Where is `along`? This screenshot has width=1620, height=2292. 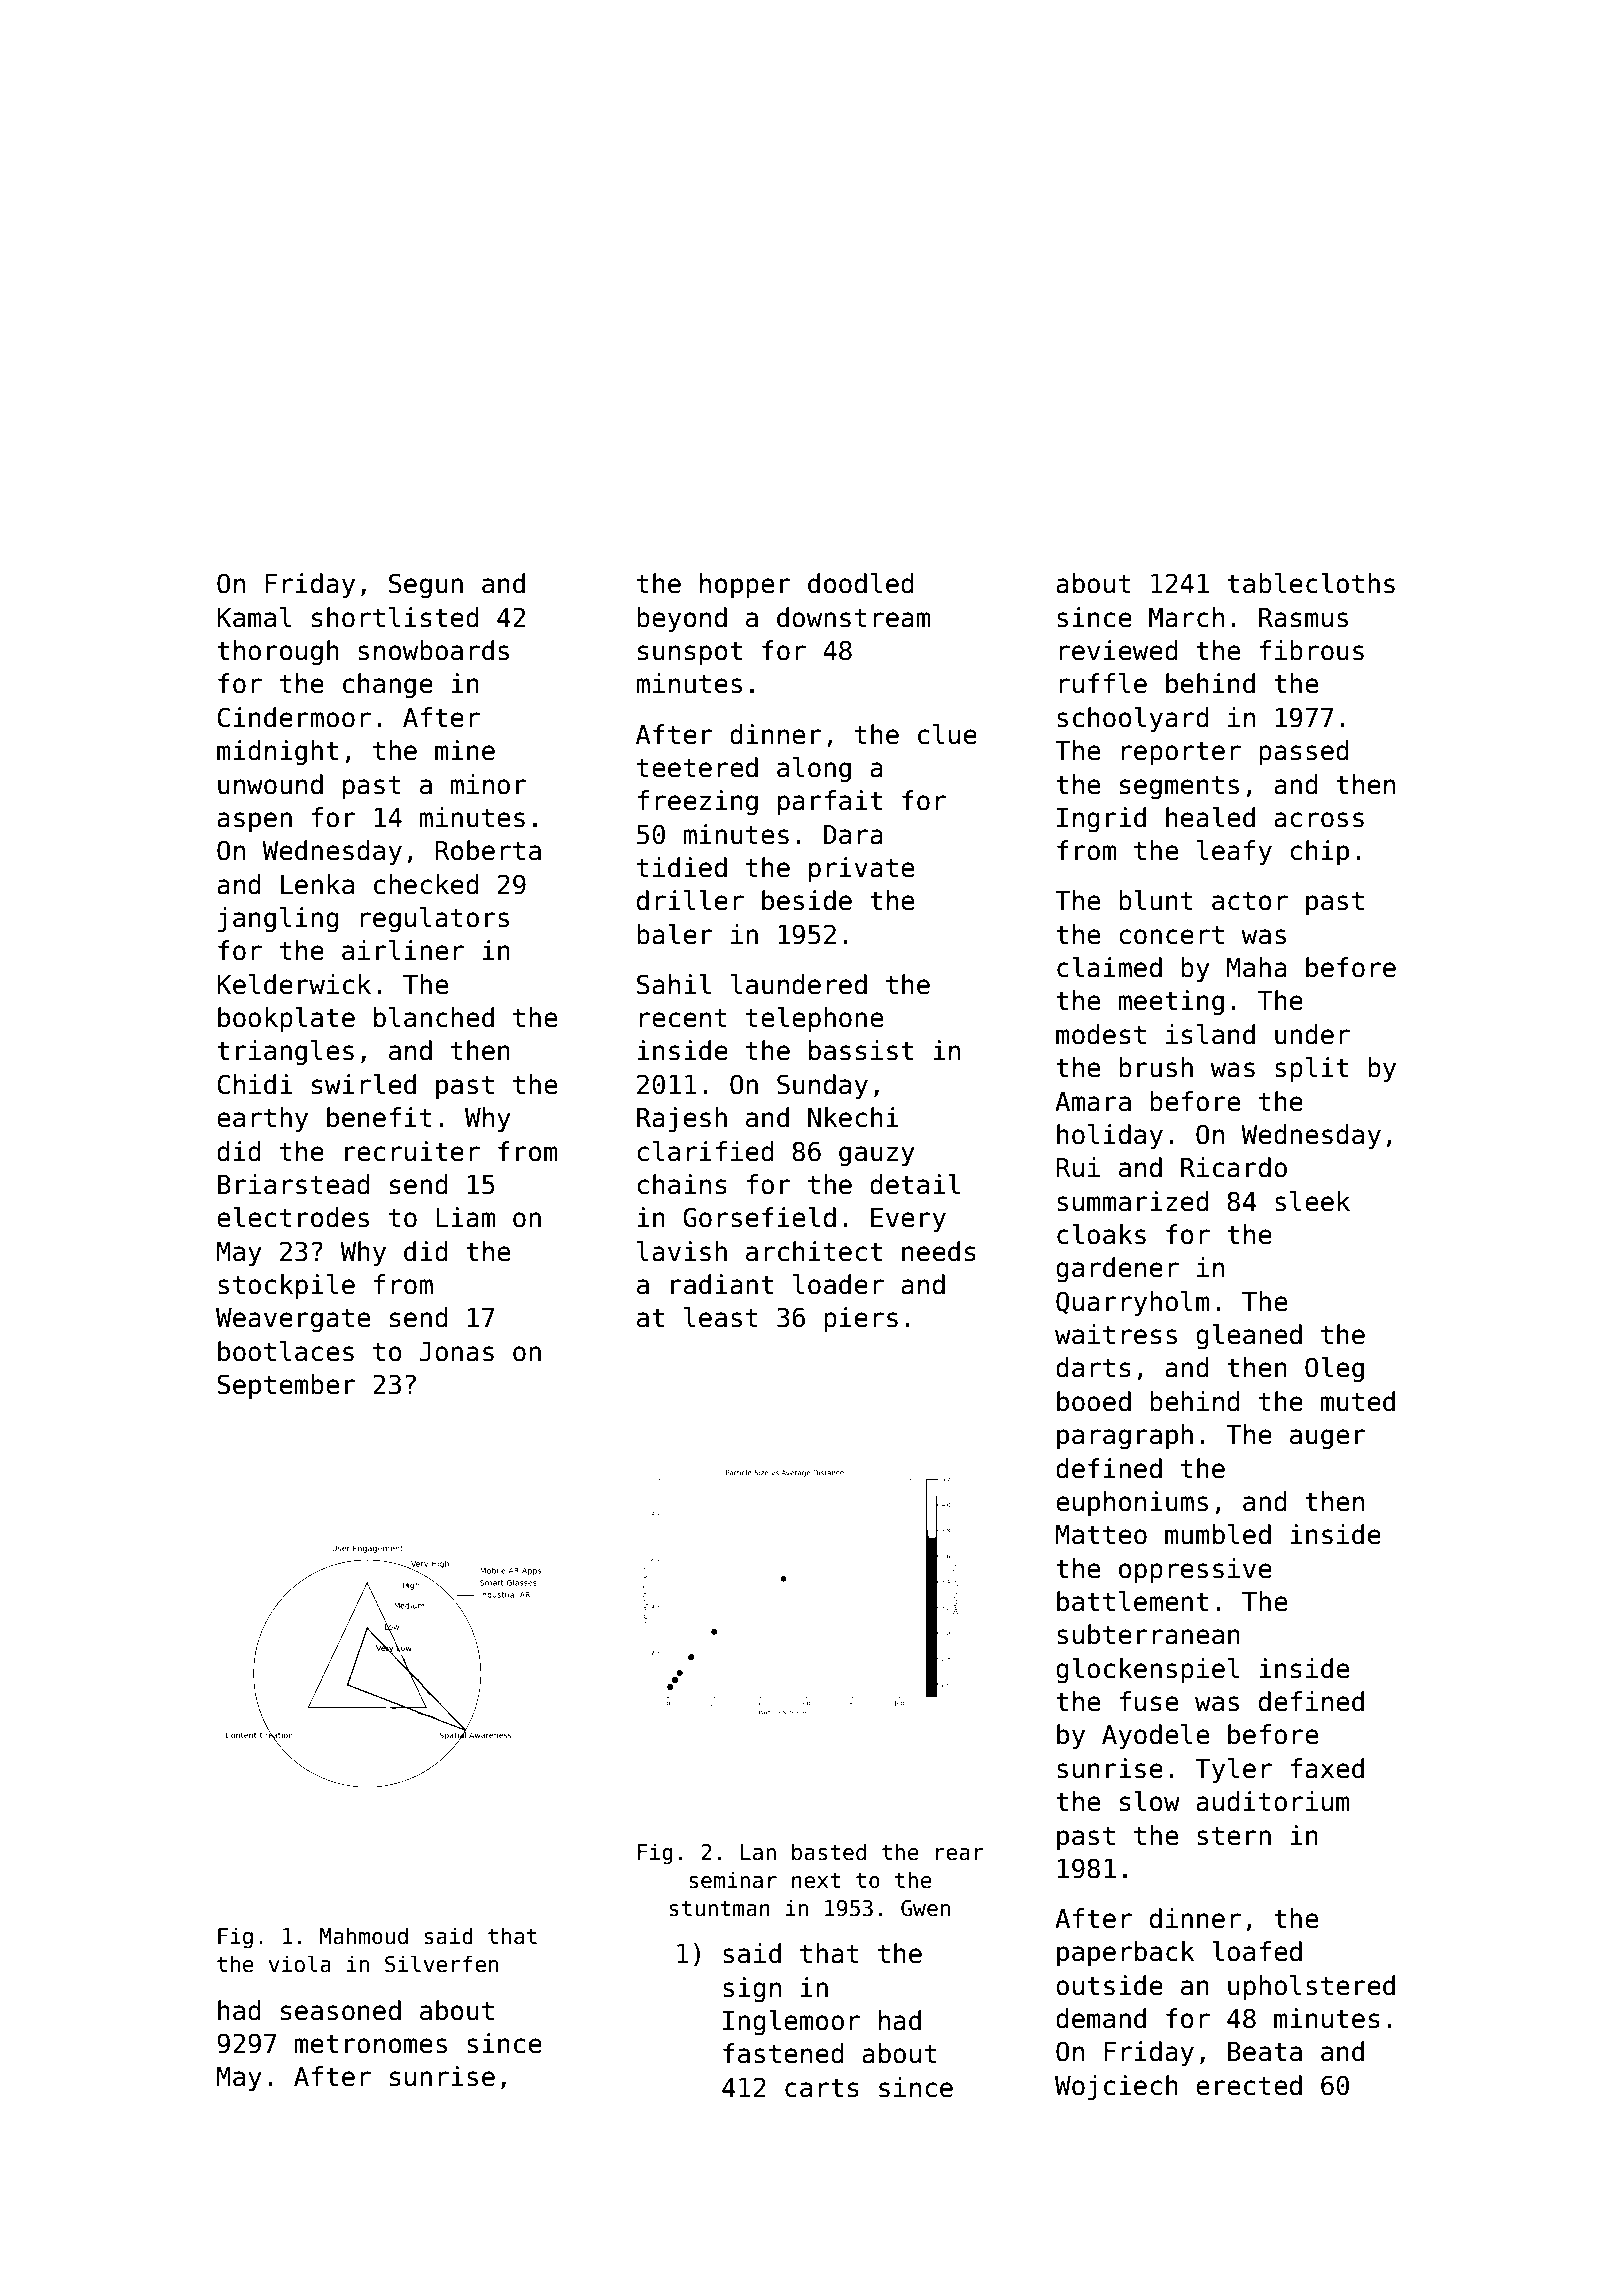
along is located at coordinates (814, 770).
